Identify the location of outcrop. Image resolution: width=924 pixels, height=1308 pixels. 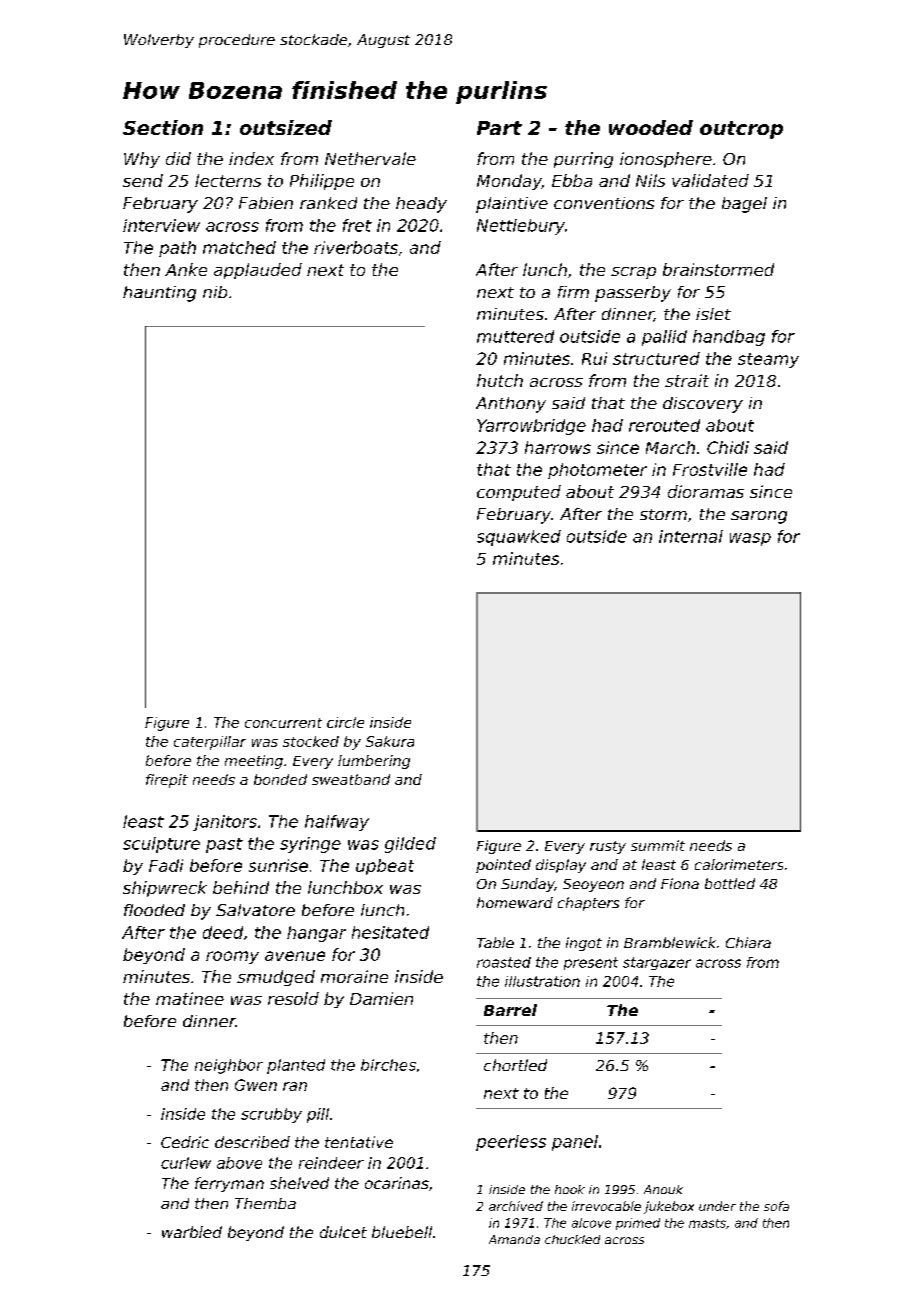
(741, 130).
